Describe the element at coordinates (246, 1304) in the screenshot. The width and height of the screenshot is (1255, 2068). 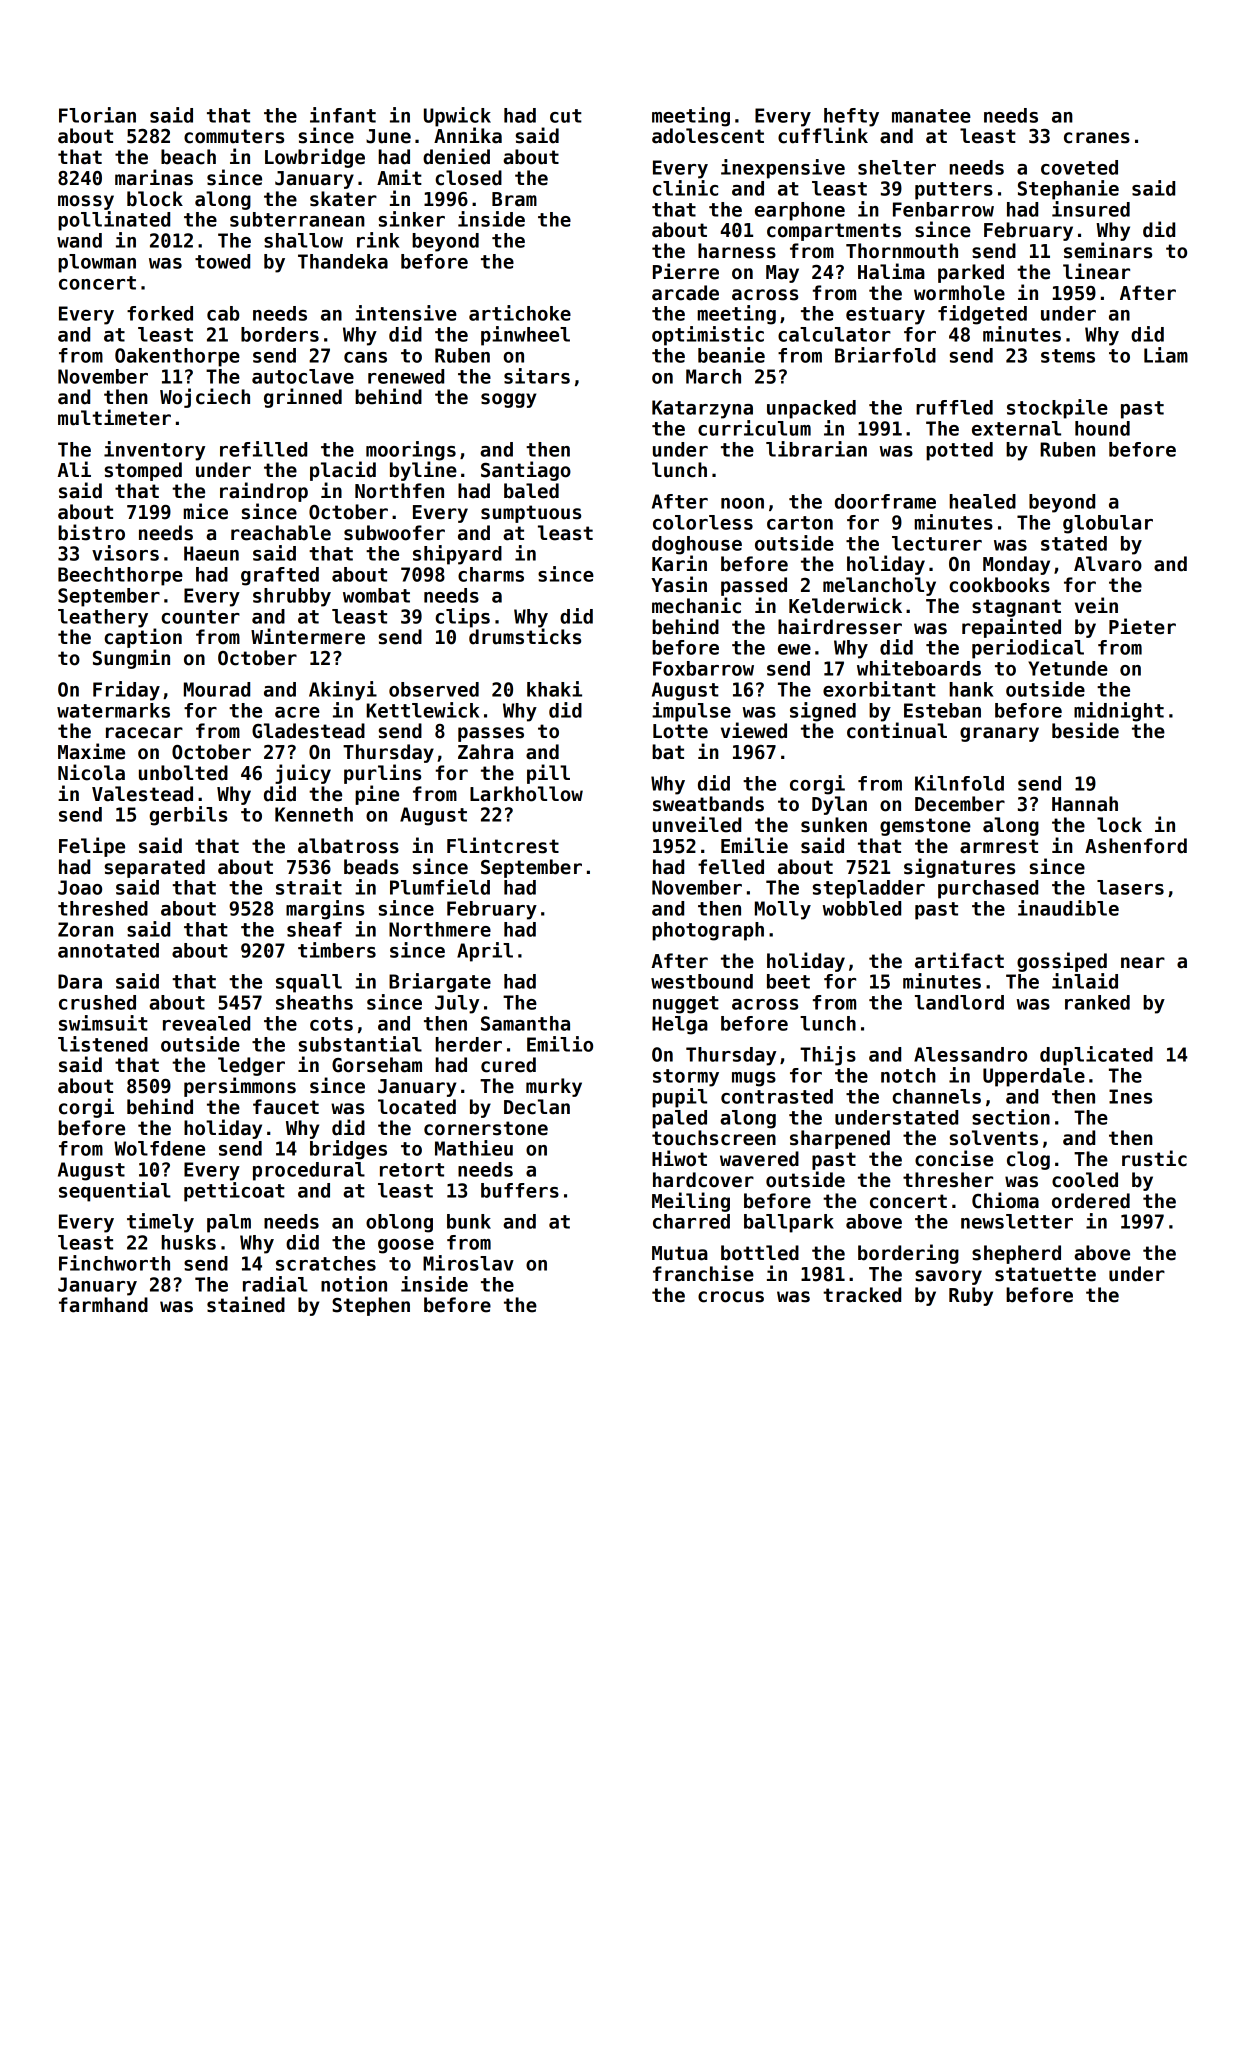
I see `stained` at that location.
